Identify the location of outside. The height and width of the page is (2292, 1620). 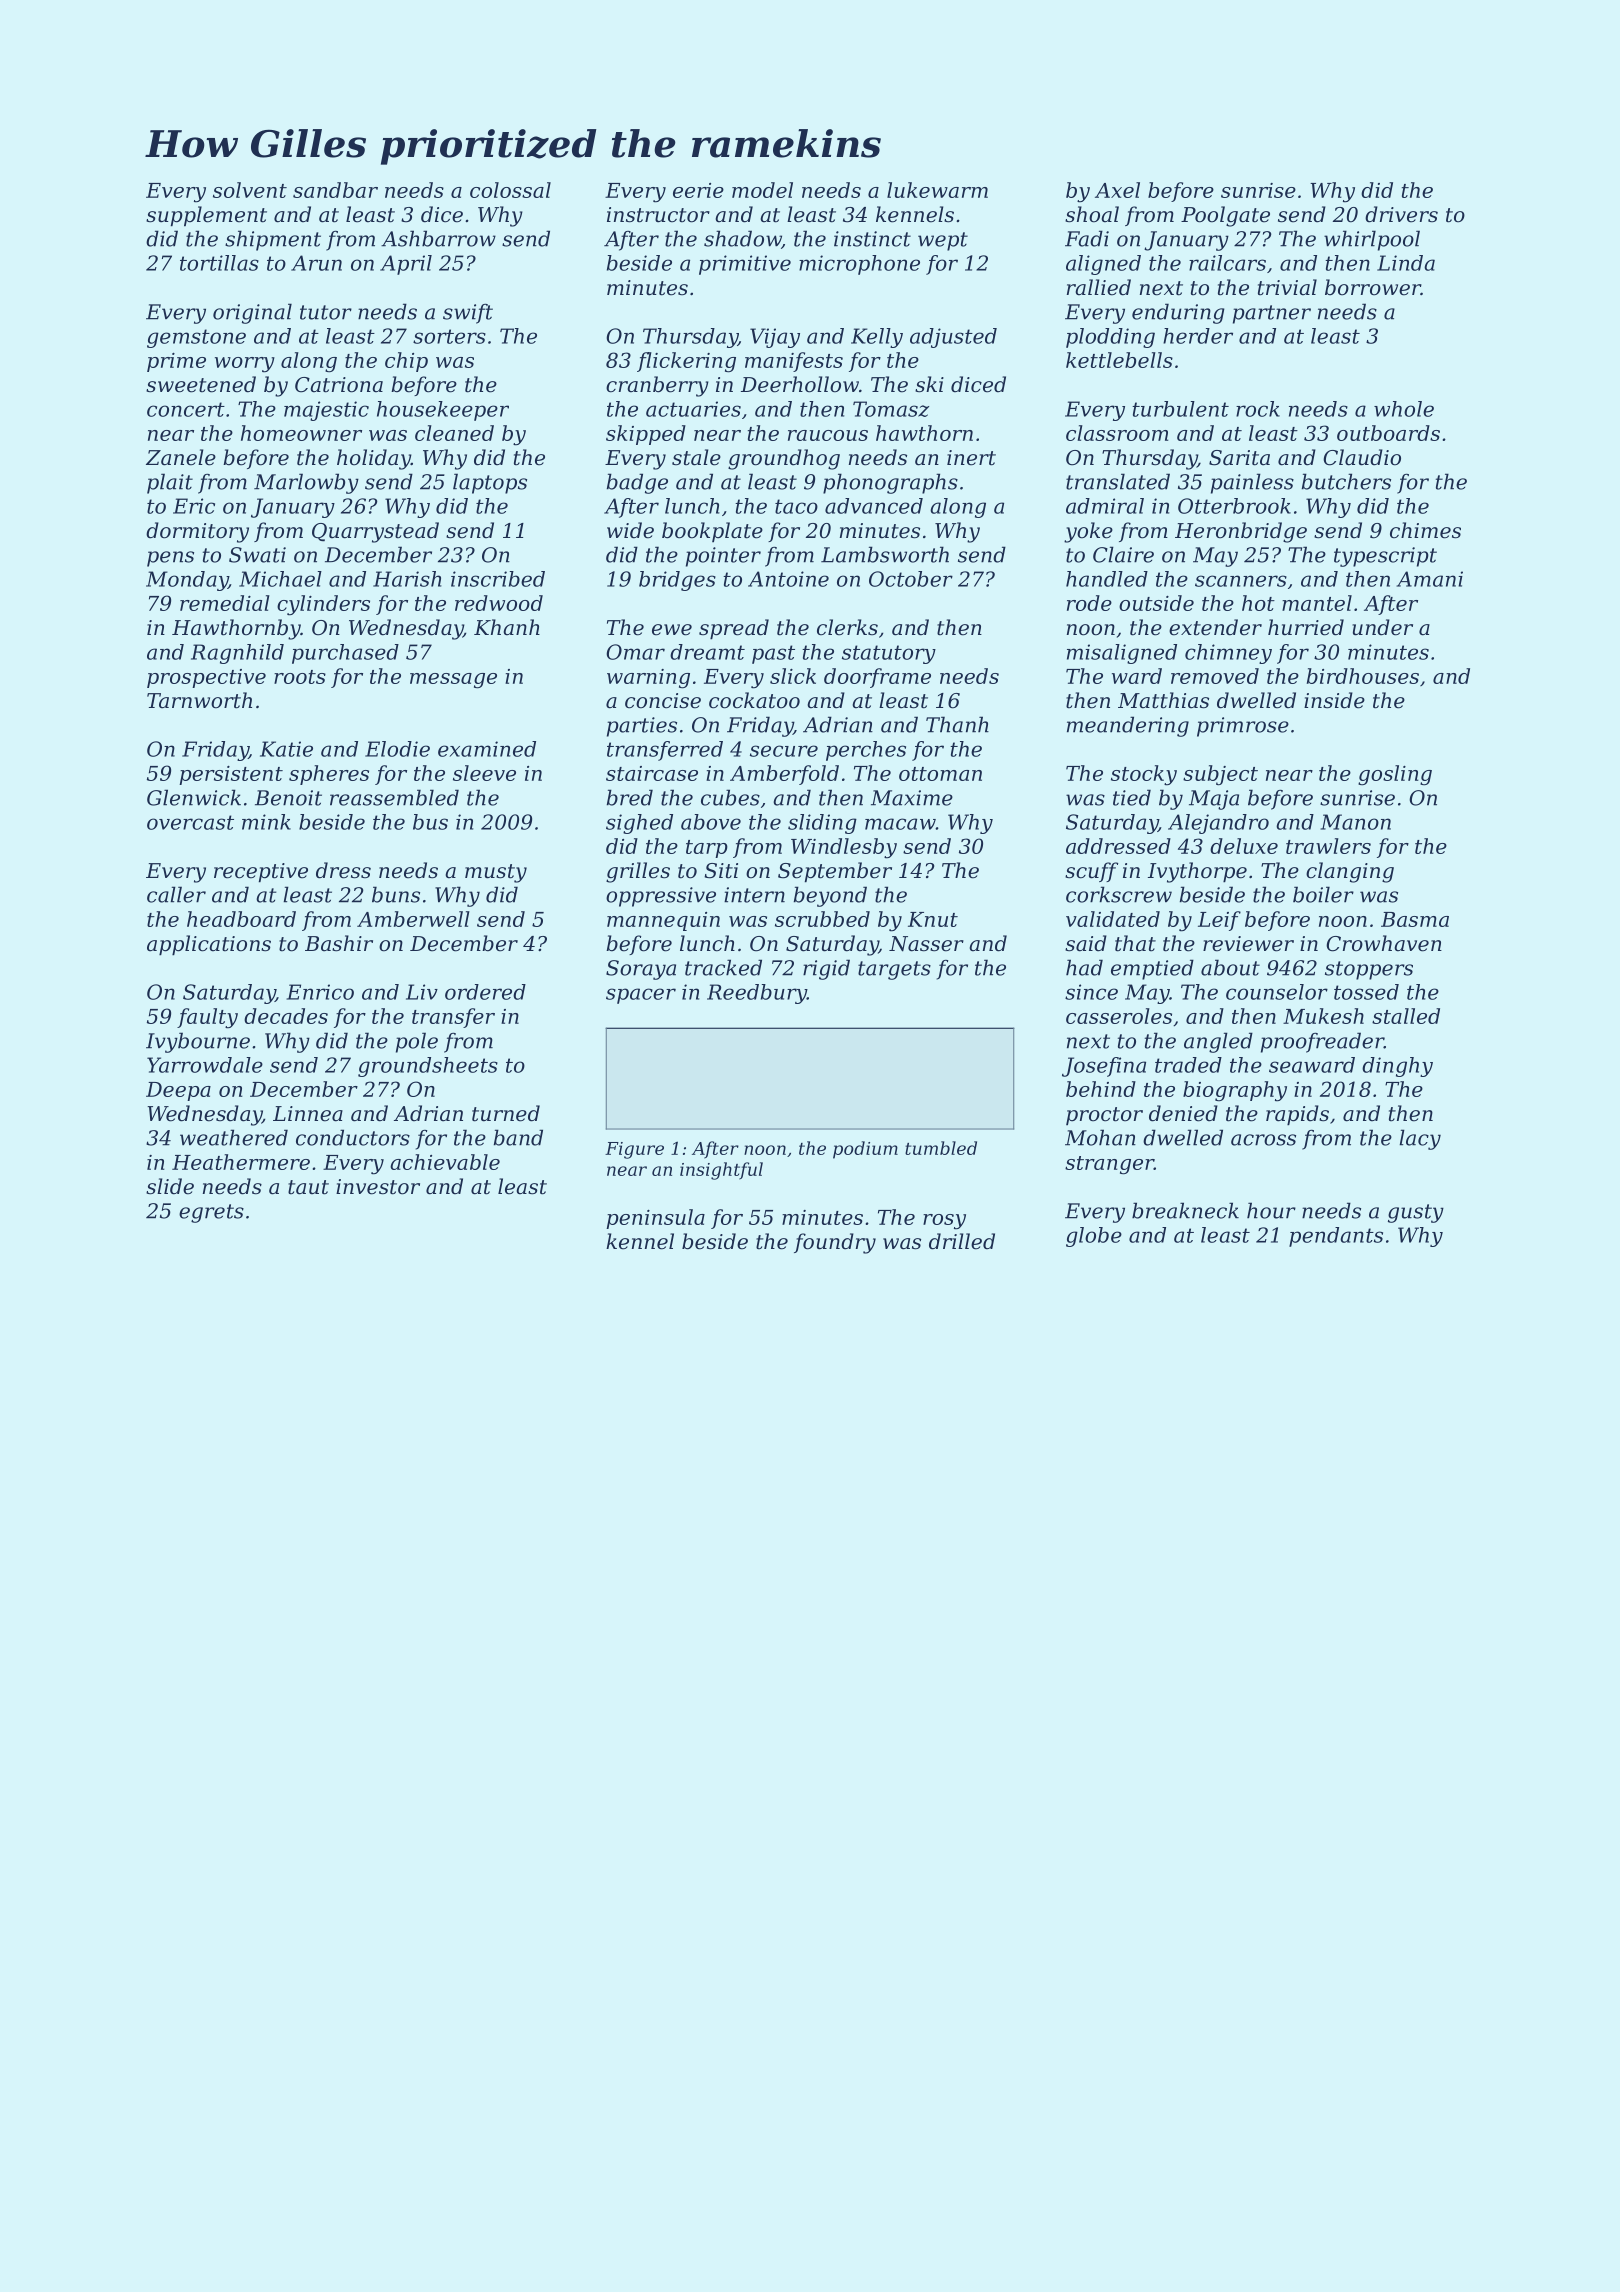
(1156, 603).
